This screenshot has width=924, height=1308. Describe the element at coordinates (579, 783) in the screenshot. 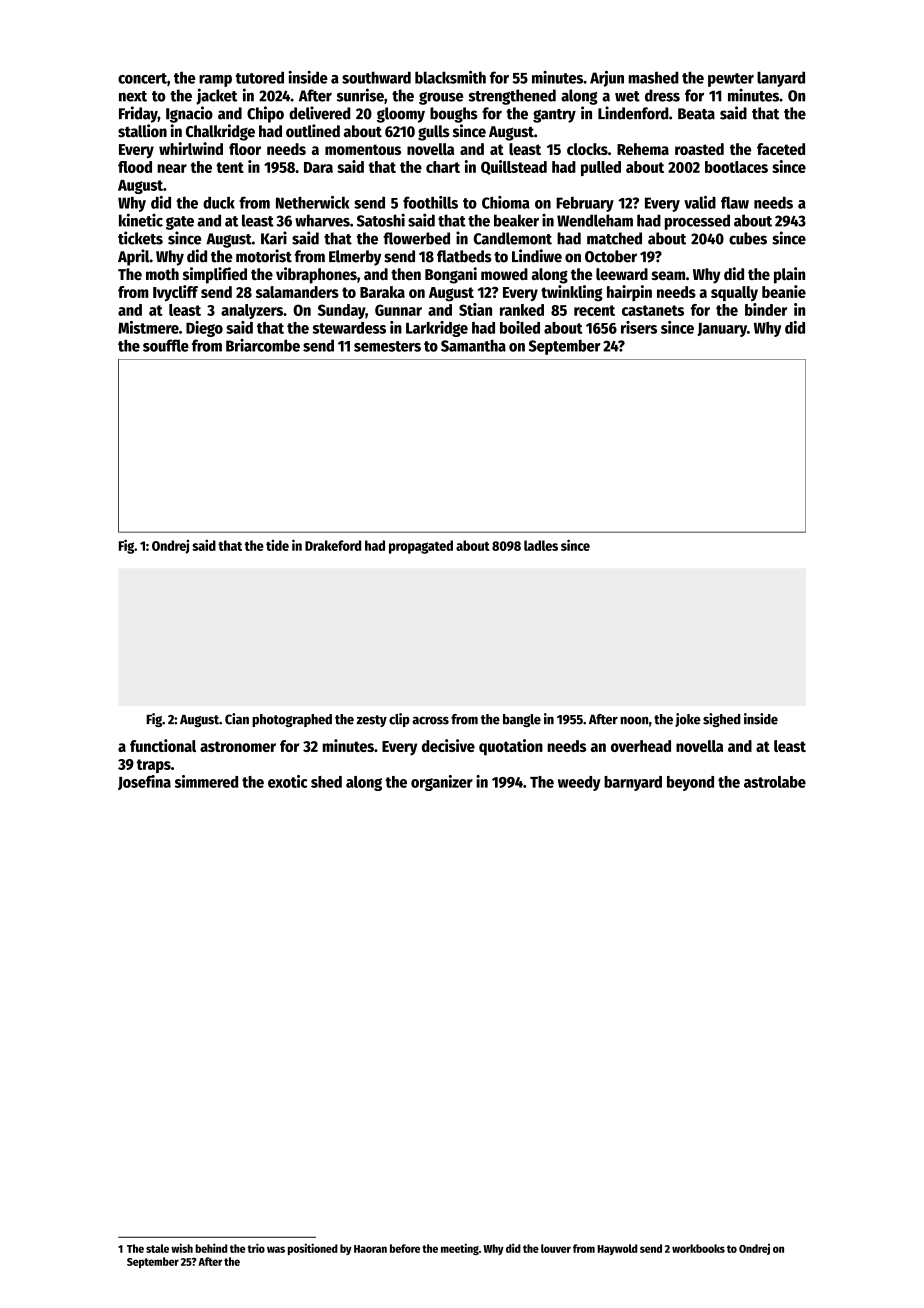

I see `weedy` at that location.
